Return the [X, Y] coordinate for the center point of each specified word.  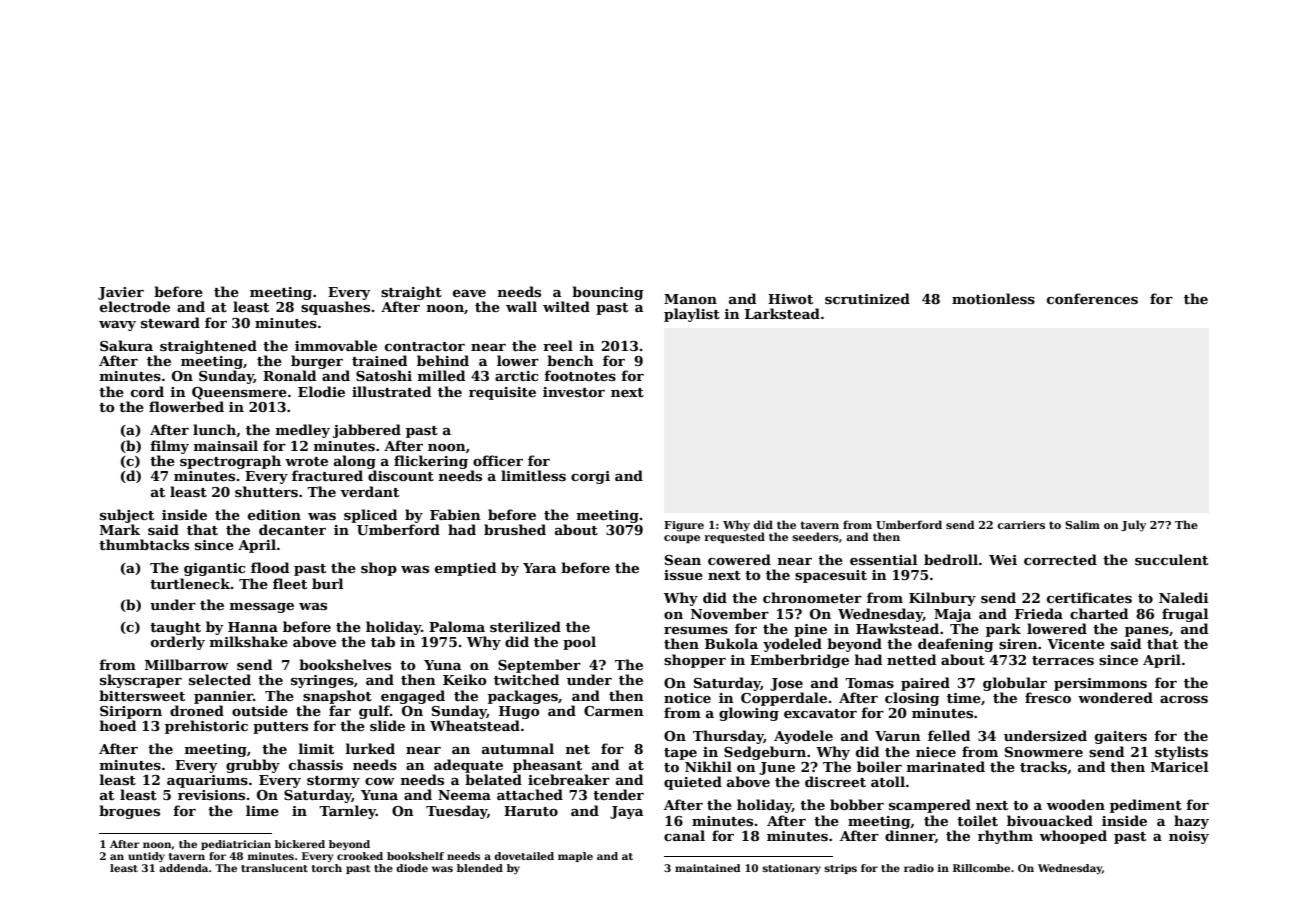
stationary [791, 869]
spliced [370, 516]
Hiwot [790, 299]
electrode [135, 306]
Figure [684, 526]
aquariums [207, 781]
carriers [1021, 525]
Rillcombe [981, 868]
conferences [1092, 298]
